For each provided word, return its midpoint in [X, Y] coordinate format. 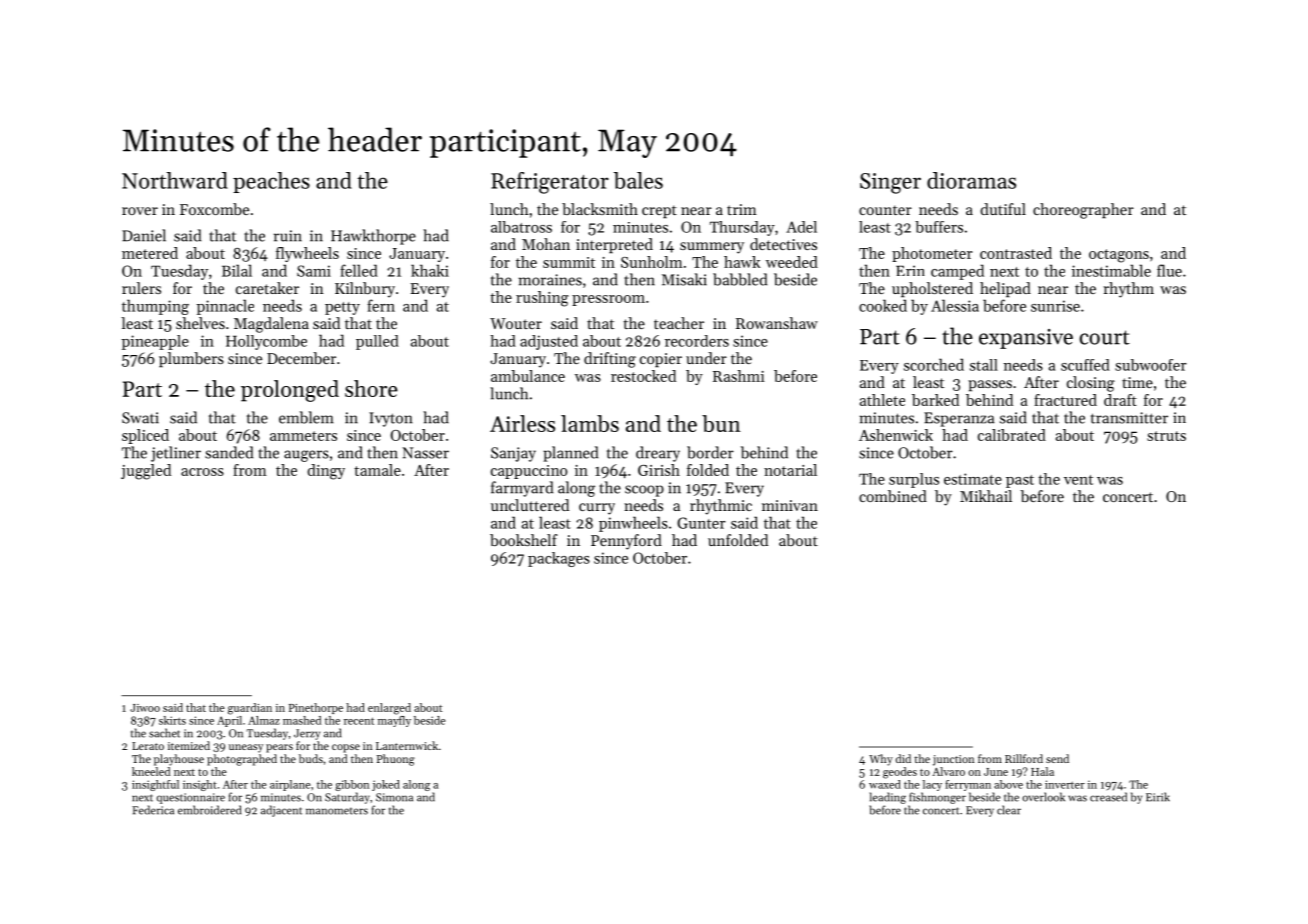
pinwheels [633, 524]
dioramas [971, 180]
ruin [288, 236]
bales [638, 180]
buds [311, 758]
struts [1166, 436]
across [202, 472]
